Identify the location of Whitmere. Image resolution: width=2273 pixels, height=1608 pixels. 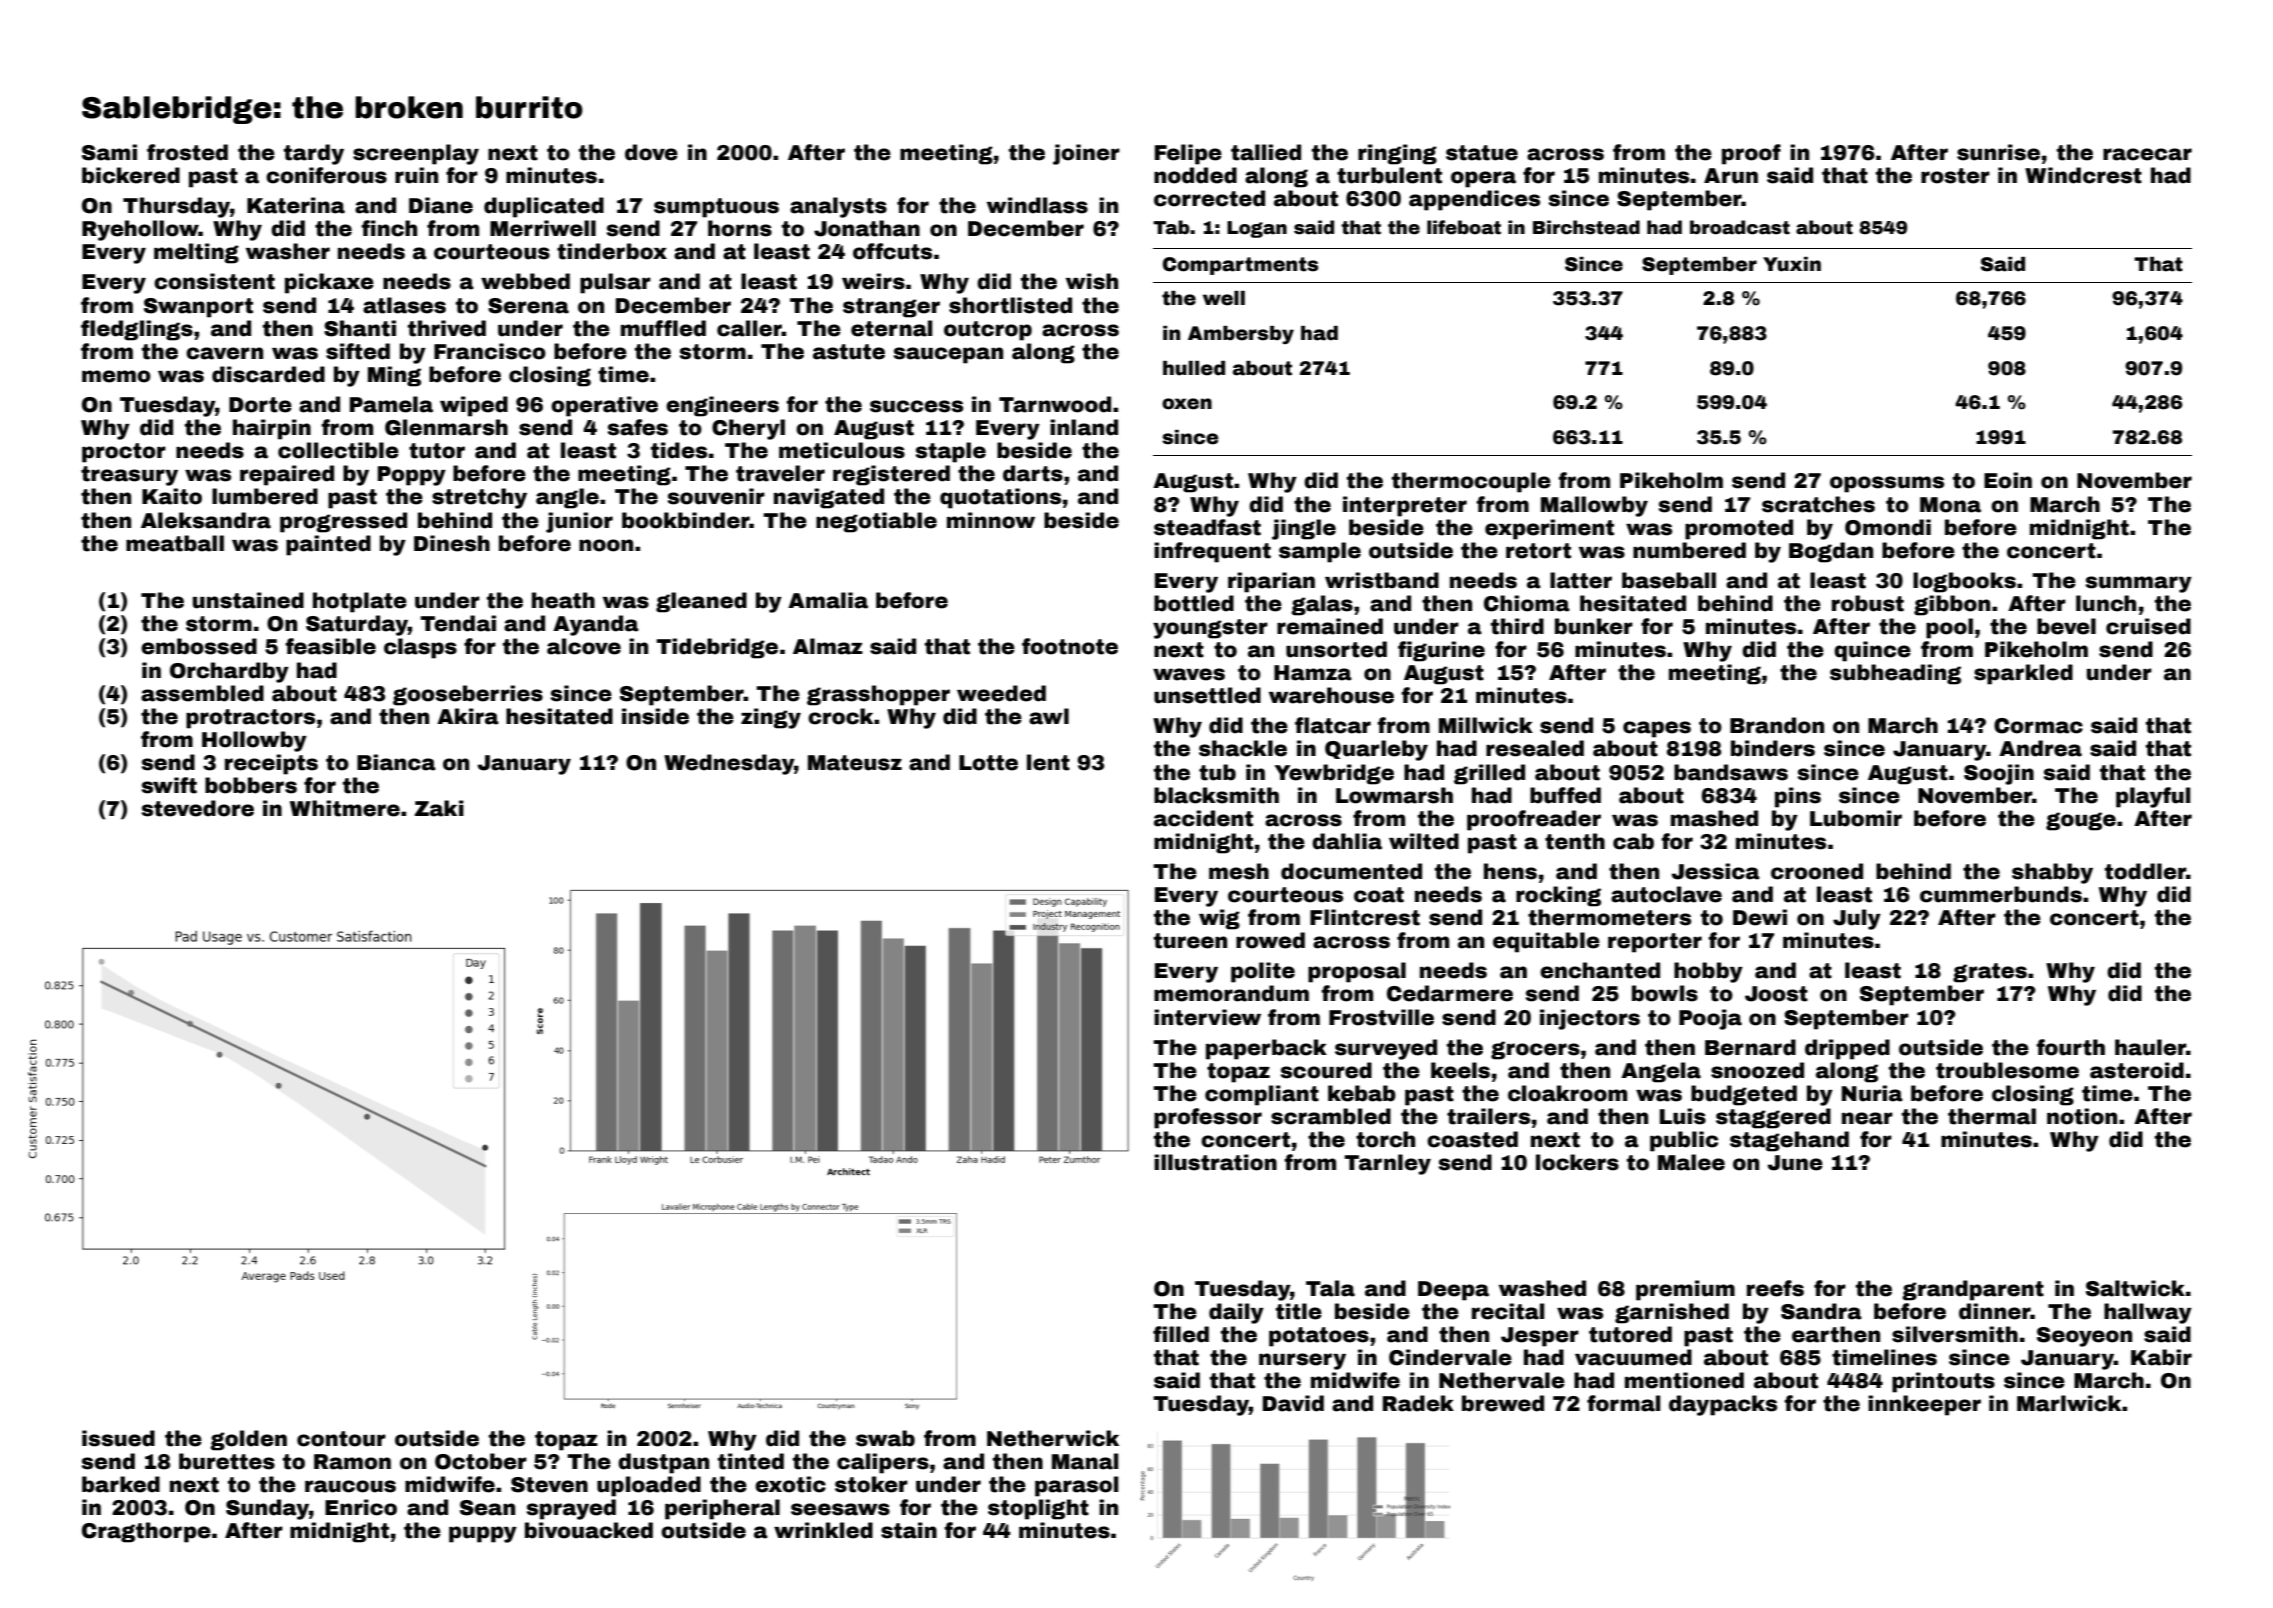
(345, 808).
